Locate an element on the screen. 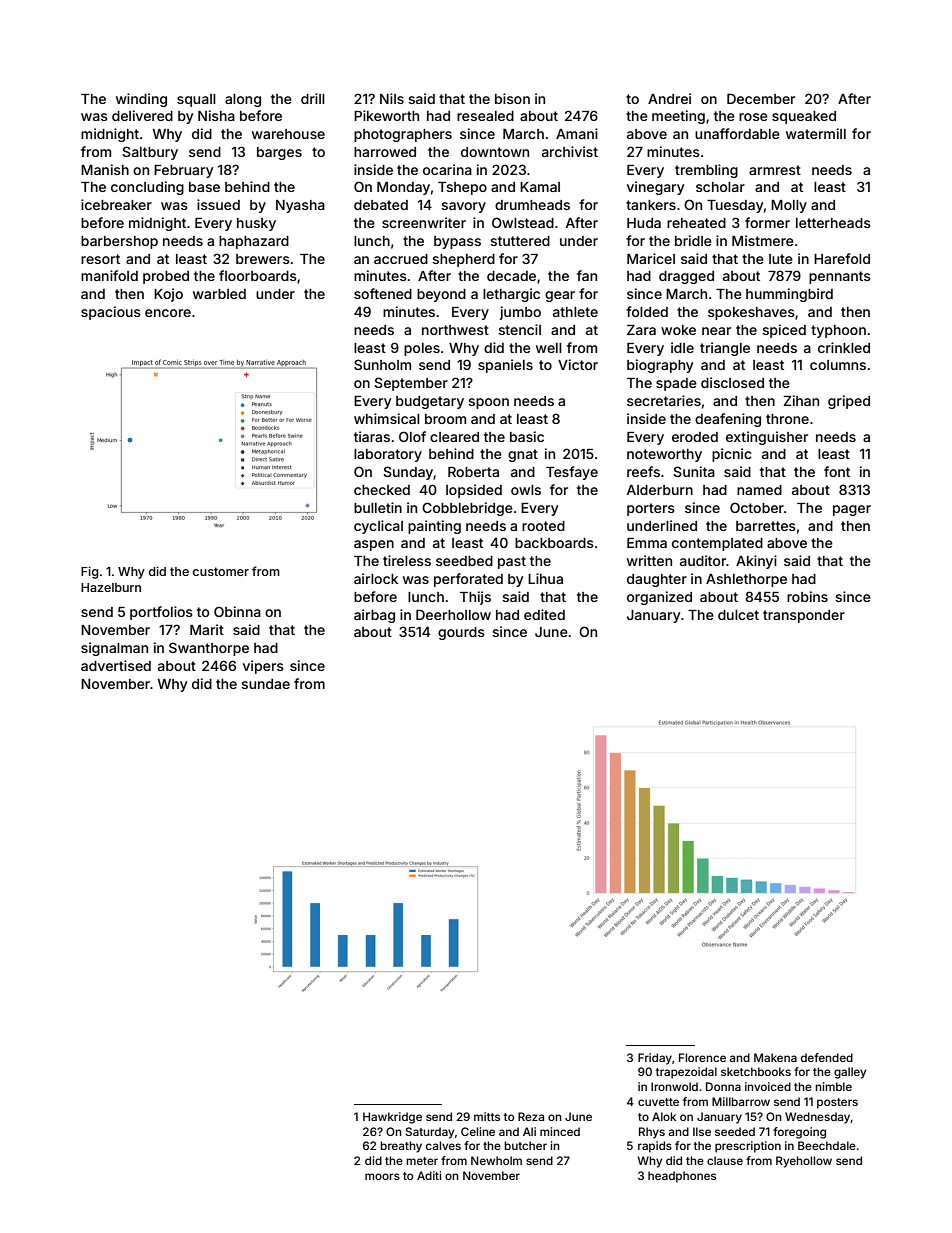  moors is located at coordinates (382, 1176).
